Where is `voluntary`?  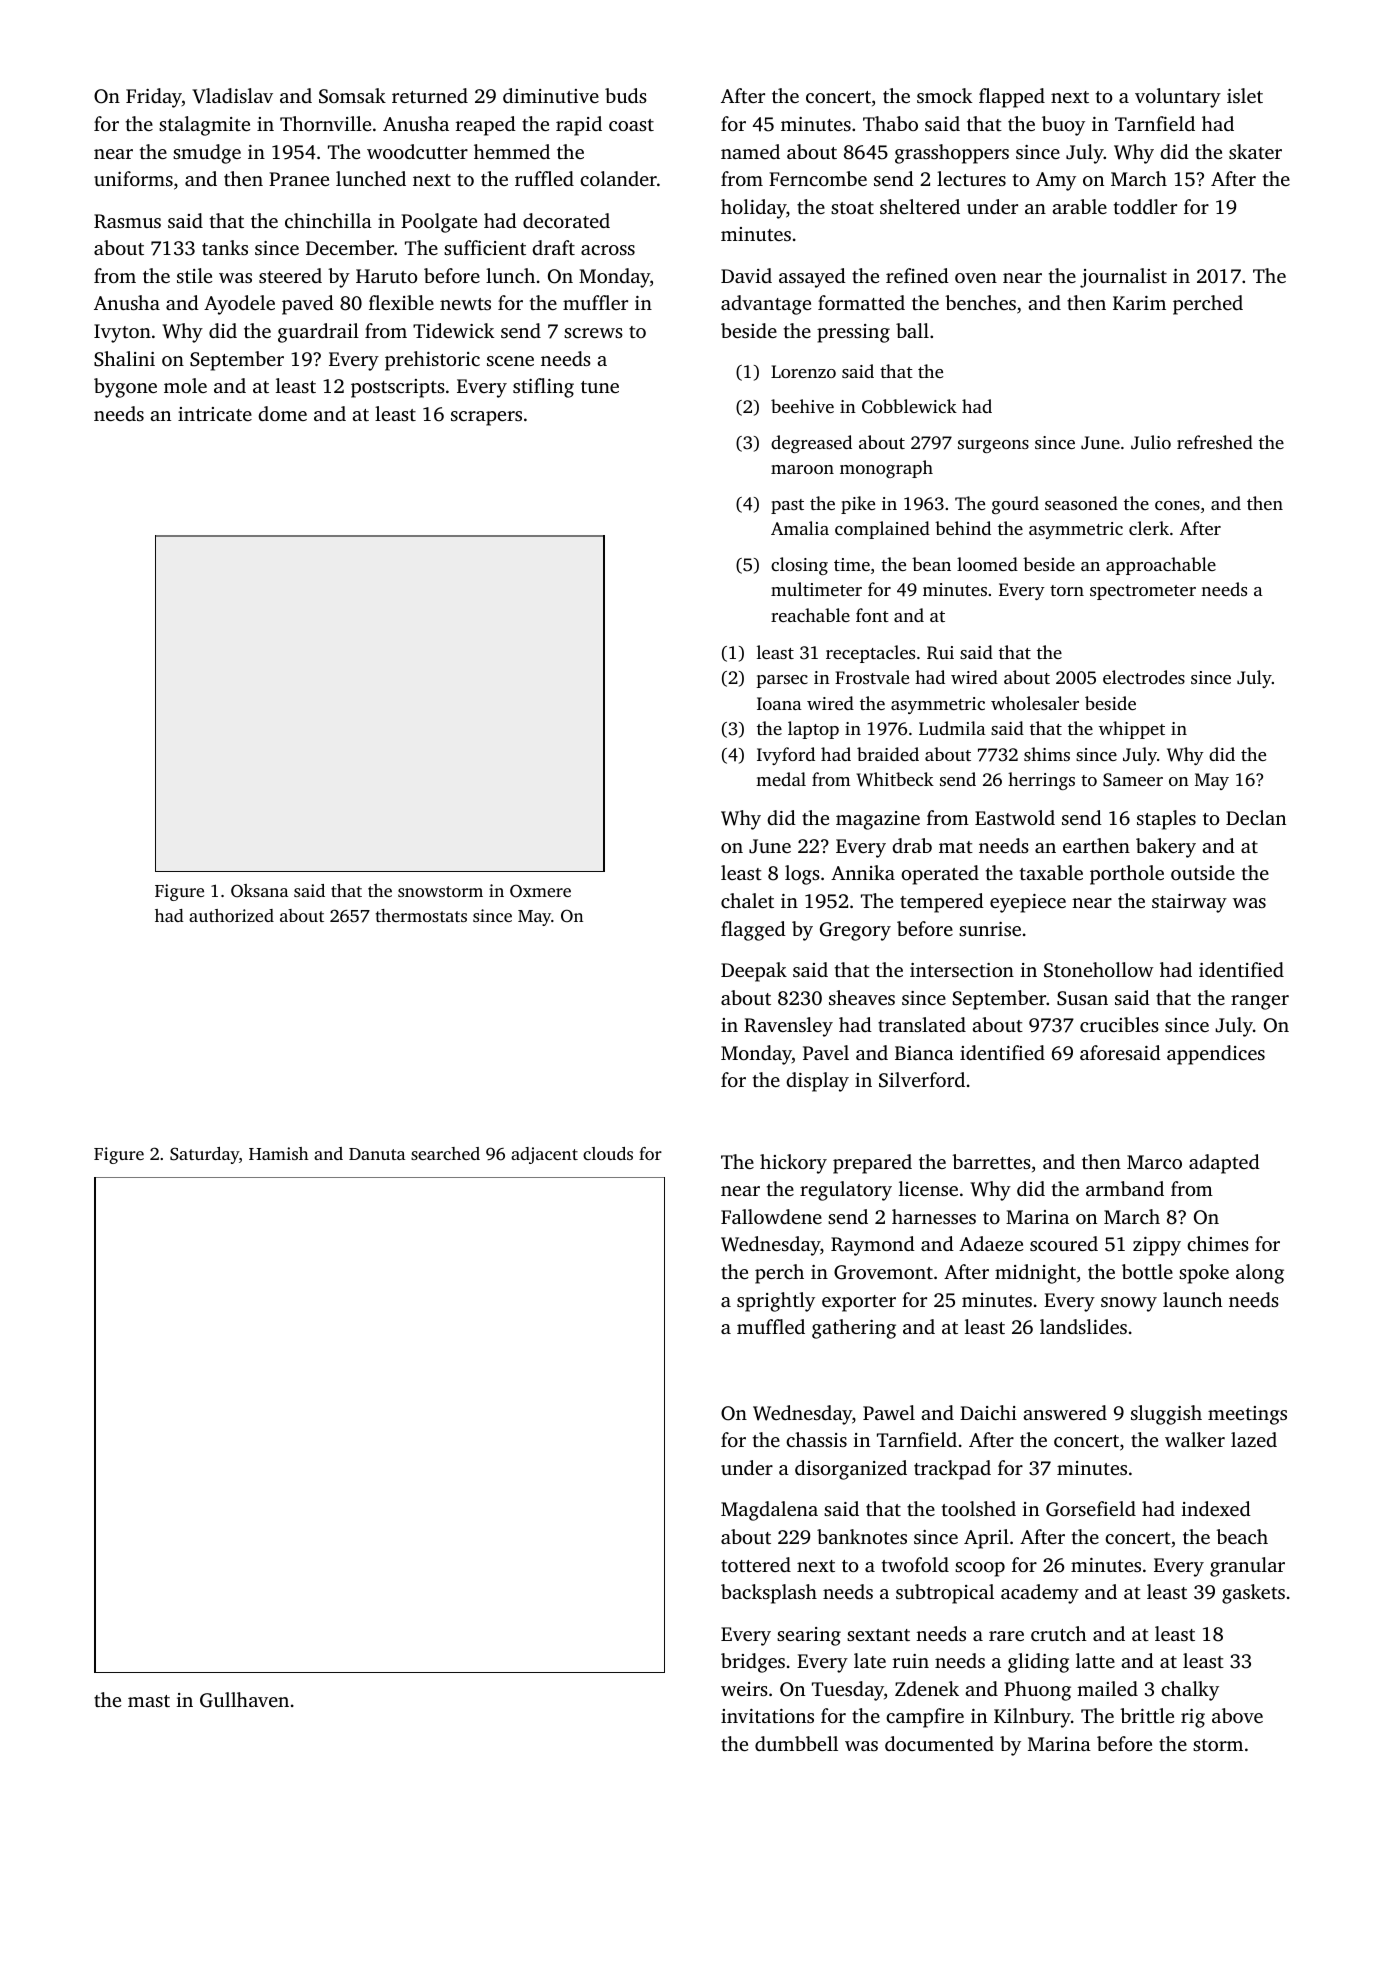
voluntary is located at coordinates (1178, 98).
